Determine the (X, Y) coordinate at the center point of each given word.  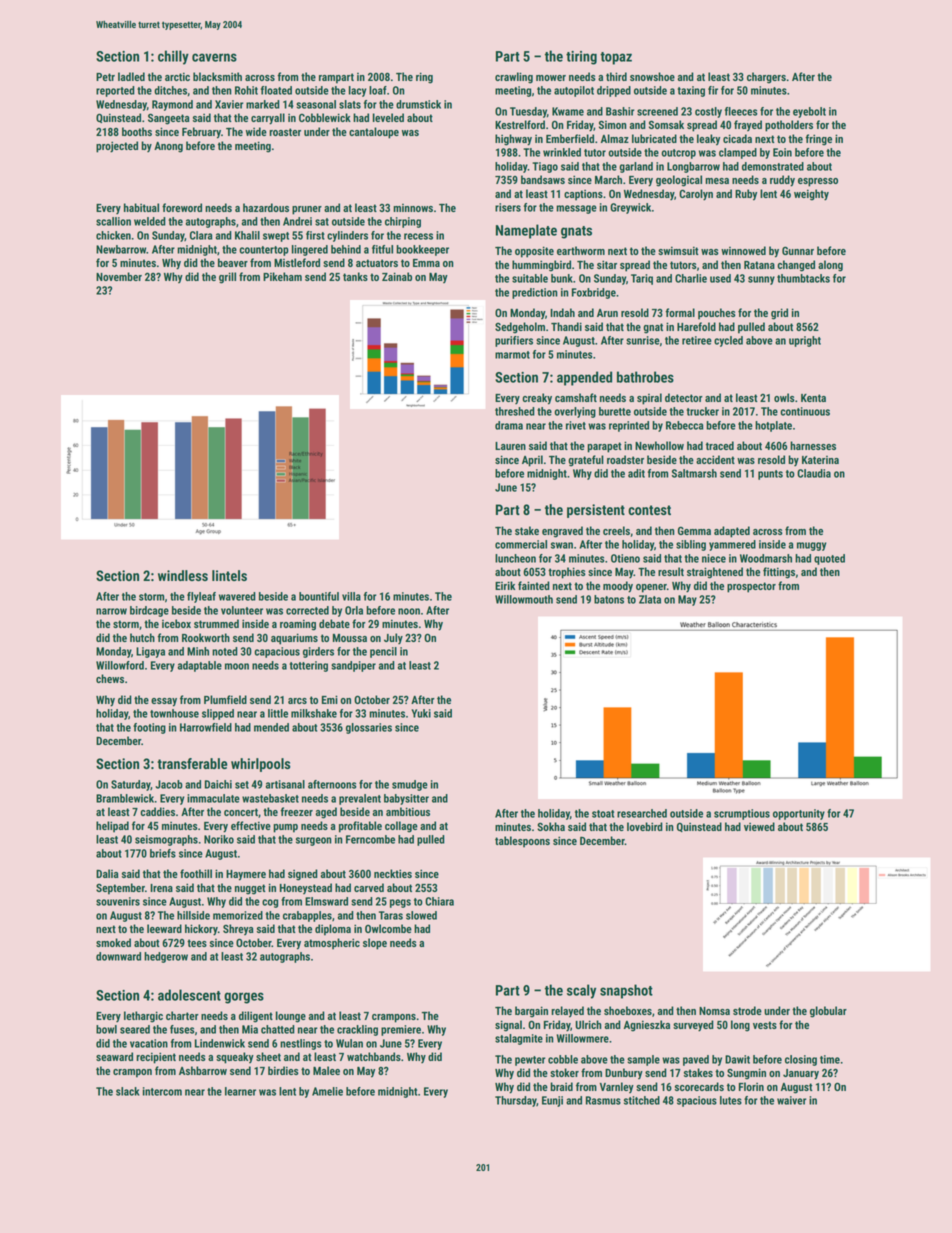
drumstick (418, 104)
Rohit (246, 90)
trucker (702, 411)
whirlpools (261, 765)
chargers (766, 78)
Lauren (510, 446)
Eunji (552, 1101)
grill (227, 278)
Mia (250, 1029)
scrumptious (742, 814)
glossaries (369, 728)
